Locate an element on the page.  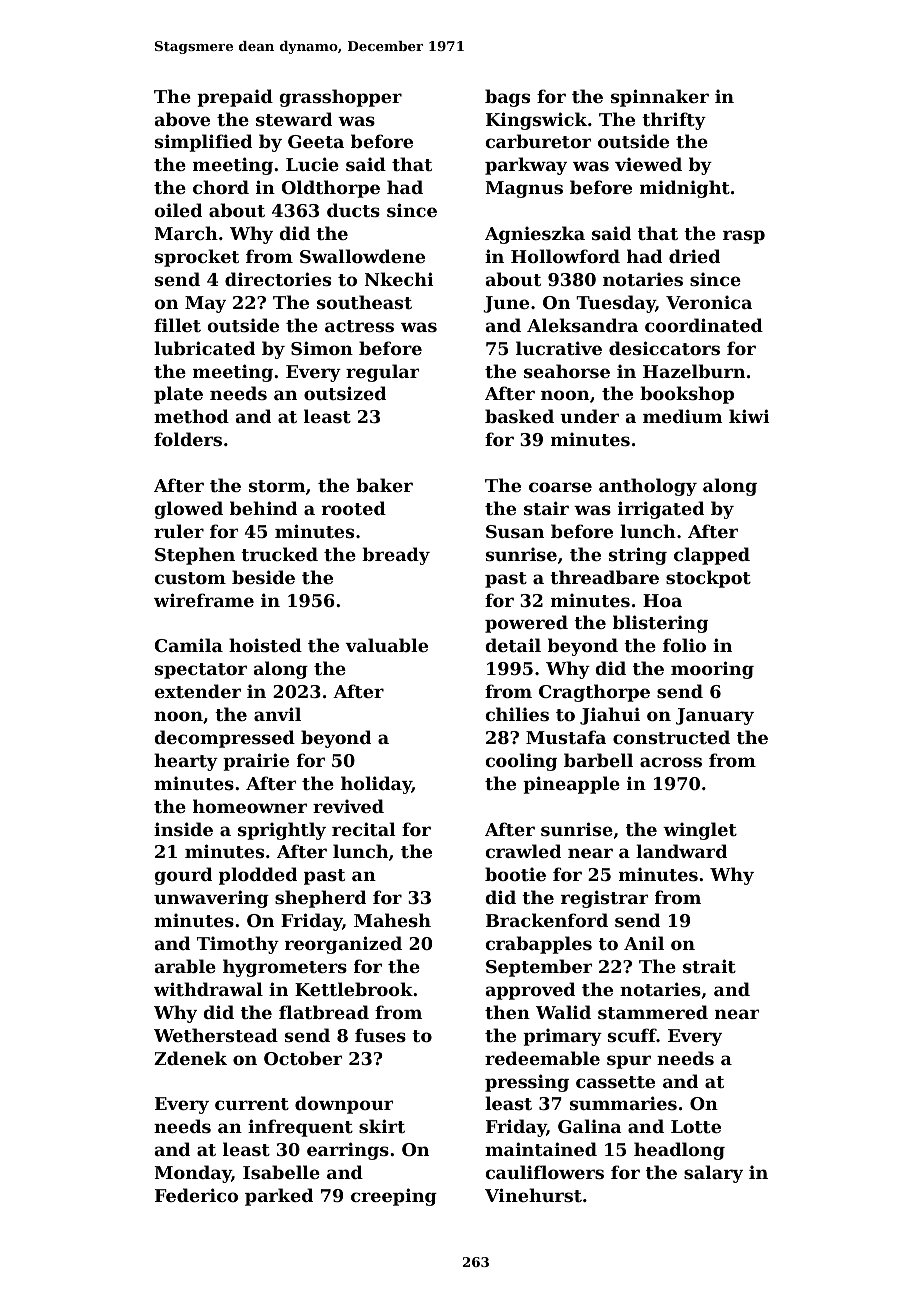
registrar is located at coordinates (604, 899).
